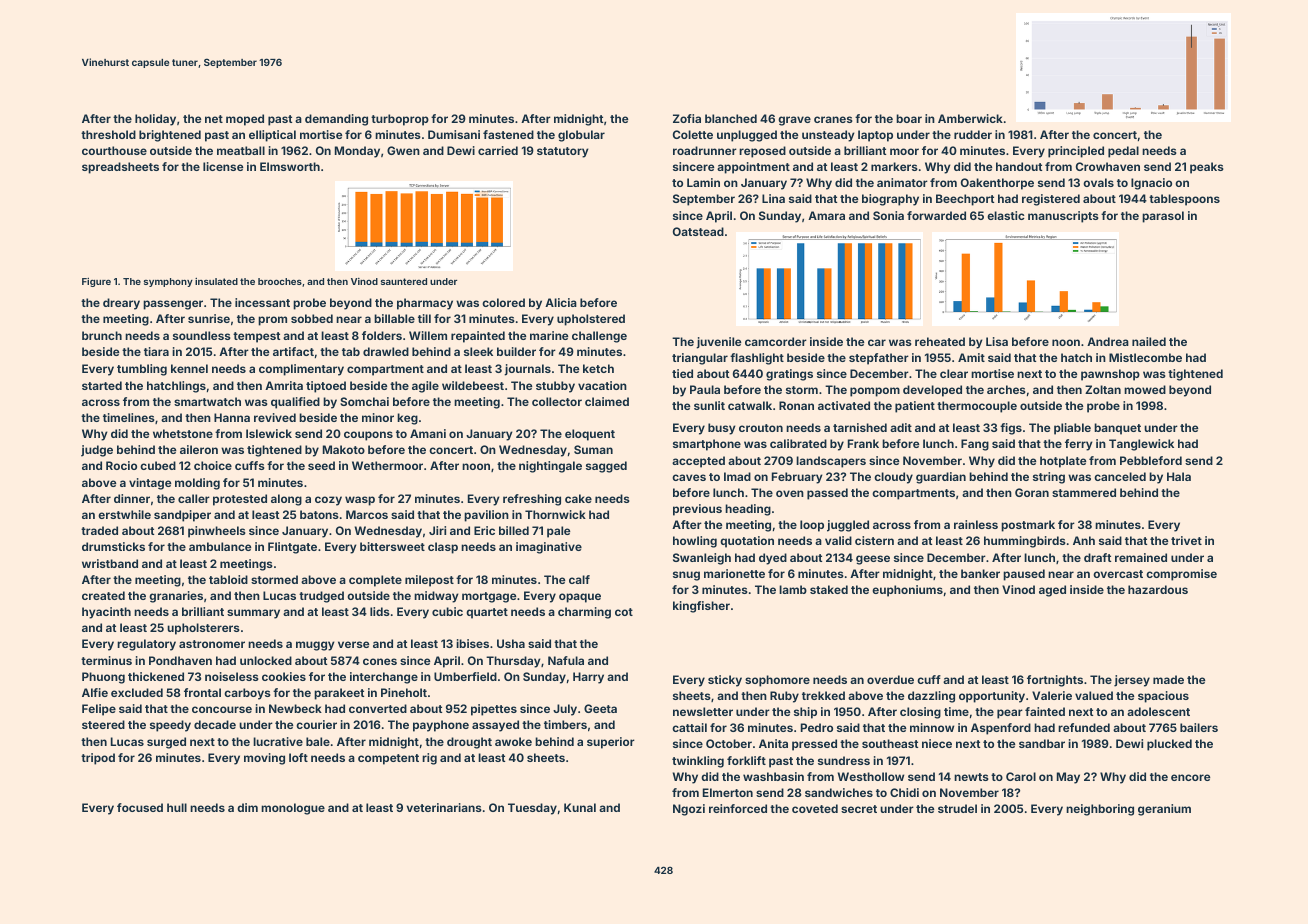  What do you see at coordinates (1168, 679) in the screenshot?
I see `made` at bounding box center [1168, 679].
